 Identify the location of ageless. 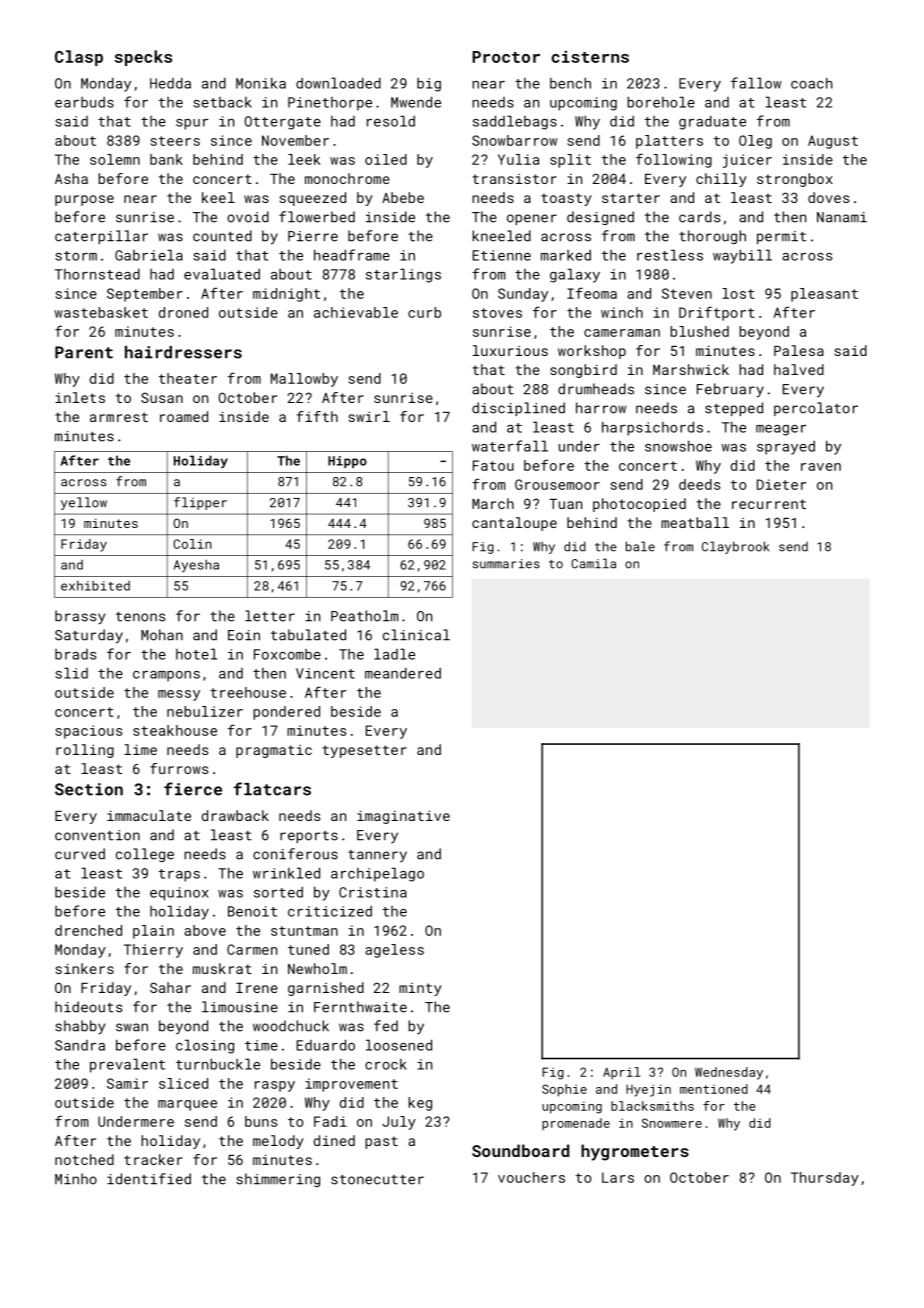
(394, 951).
